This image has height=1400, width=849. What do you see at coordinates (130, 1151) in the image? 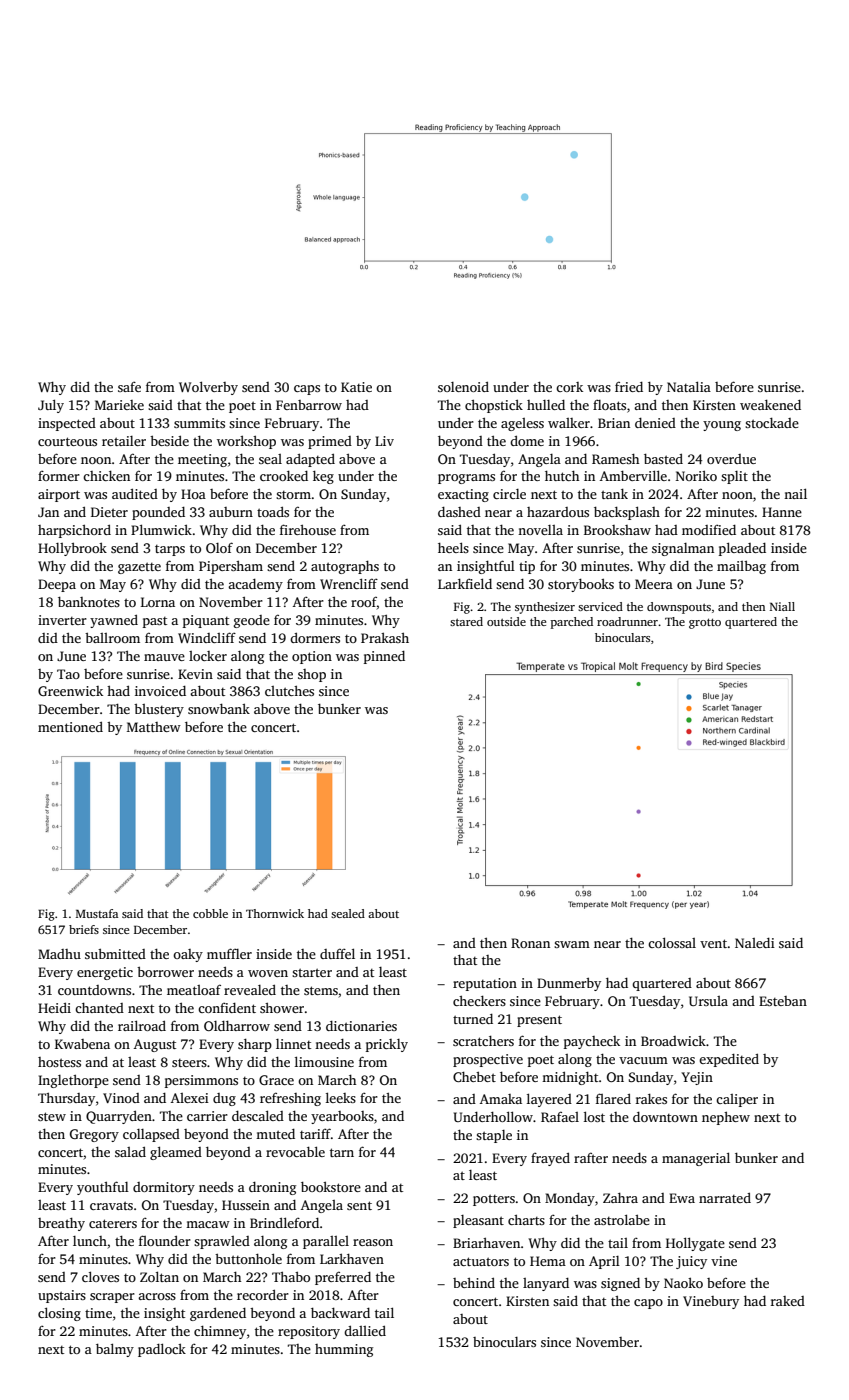
I see `salad` at bounding box center [130, 1151].
